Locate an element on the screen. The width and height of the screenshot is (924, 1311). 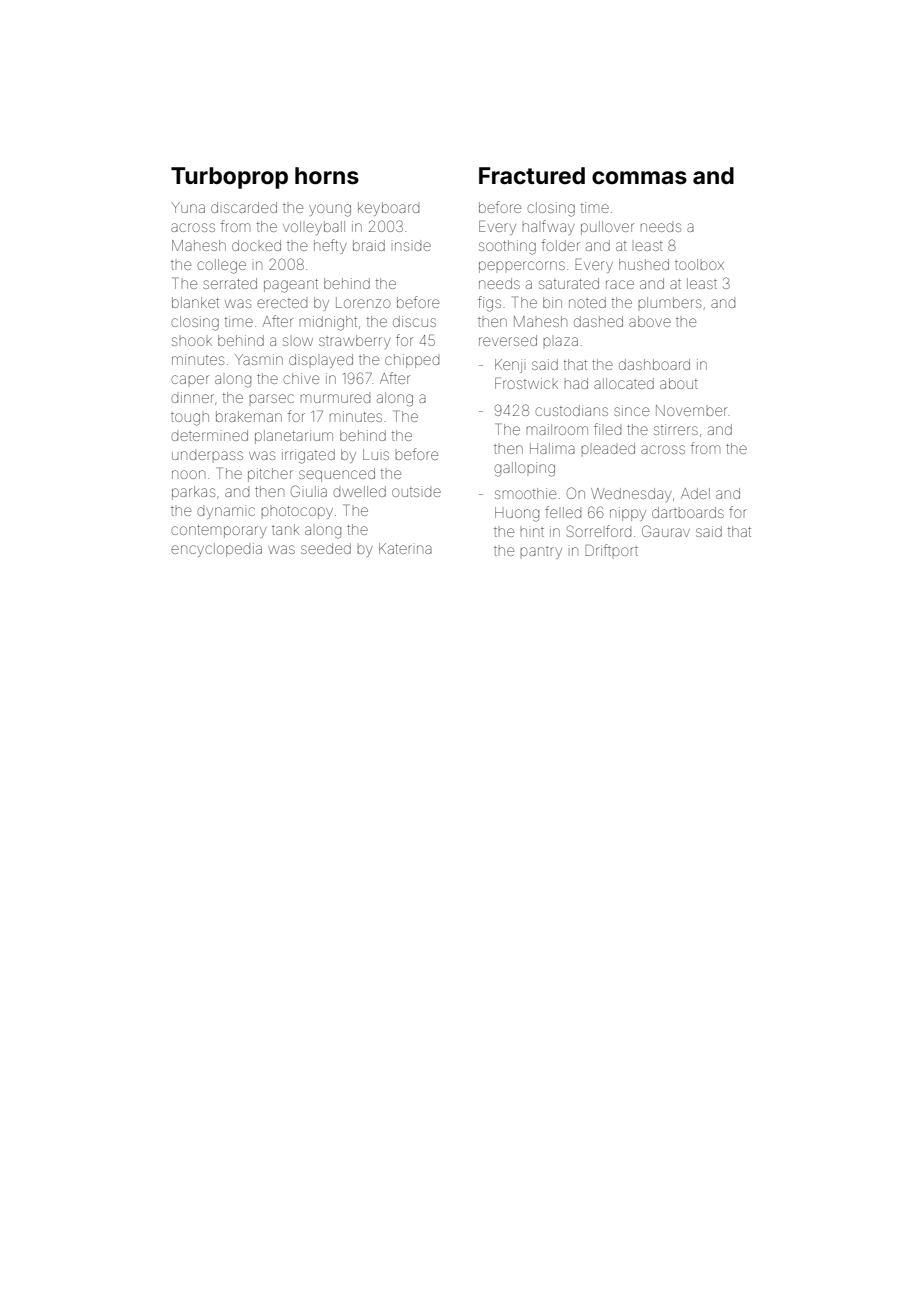
dashed is located at coordinates (598, 321).
